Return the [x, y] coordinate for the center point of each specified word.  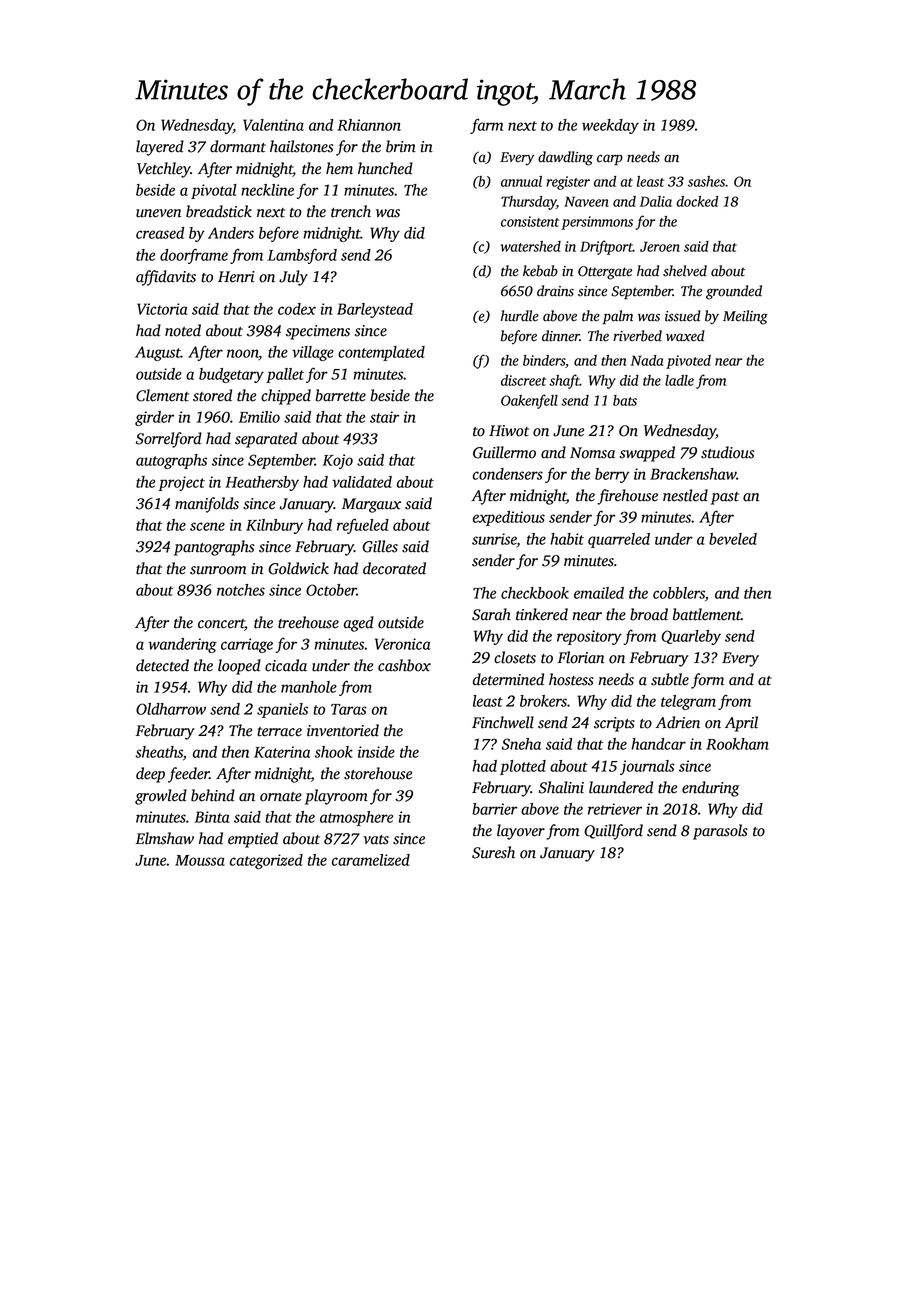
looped [239, 667]
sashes [706, 181]
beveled [733, 539]
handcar [658, 744]
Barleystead [375, 310]
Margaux [371, 505]
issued [683, 316]
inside [376, 752]
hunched [385, 168]
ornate [281, 797]
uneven [158, 213]
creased [160, 233]
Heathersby [262, 483]
